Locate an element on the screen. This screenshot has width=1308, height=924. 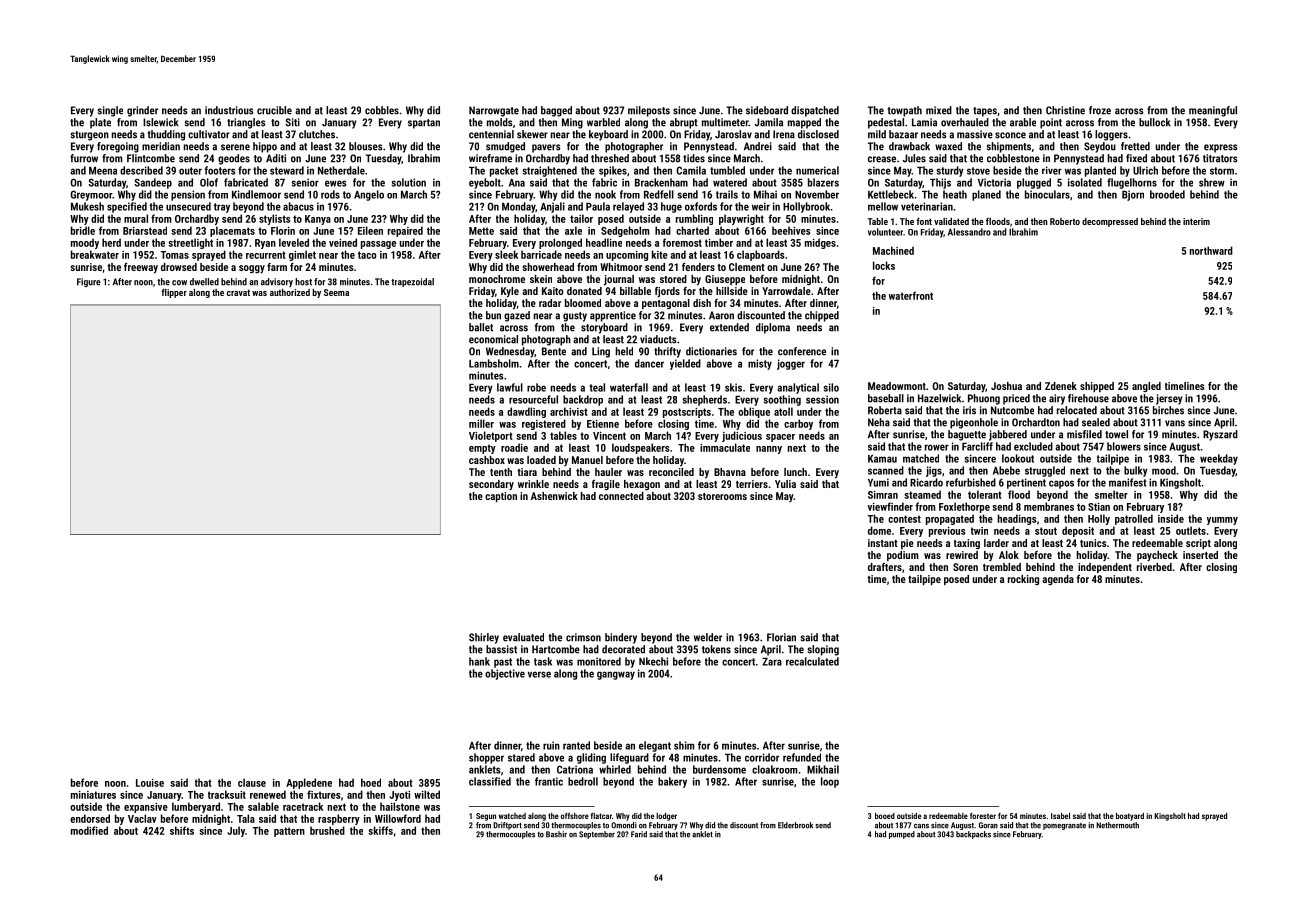
sideboard is located at coordinates (767, 110).
